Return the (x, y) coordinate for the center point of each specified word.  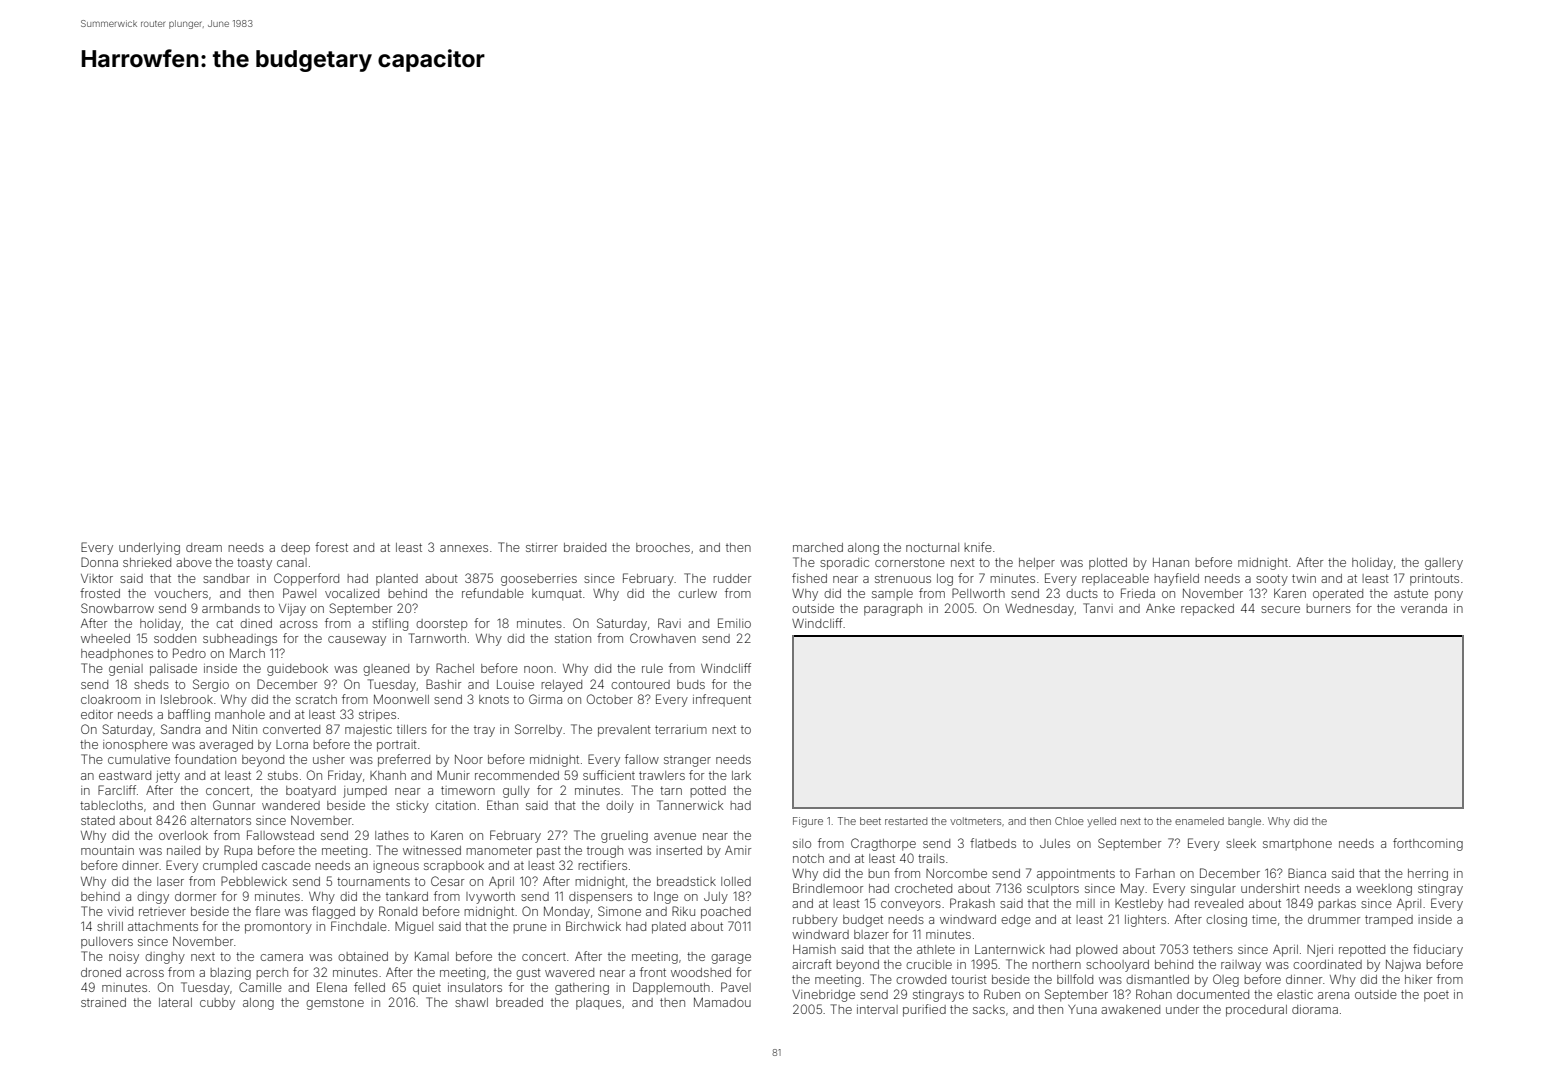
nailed (183, 850)
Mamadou (722, 1002)
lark (741, 775)
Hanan (1171, 562)
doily (620, 807)
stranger (687, 761)
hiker (1418, 979)
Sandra (180, 729)
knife (978, 547)
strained (103, 1002)
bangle (1244, 822)
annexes (464, 548)
